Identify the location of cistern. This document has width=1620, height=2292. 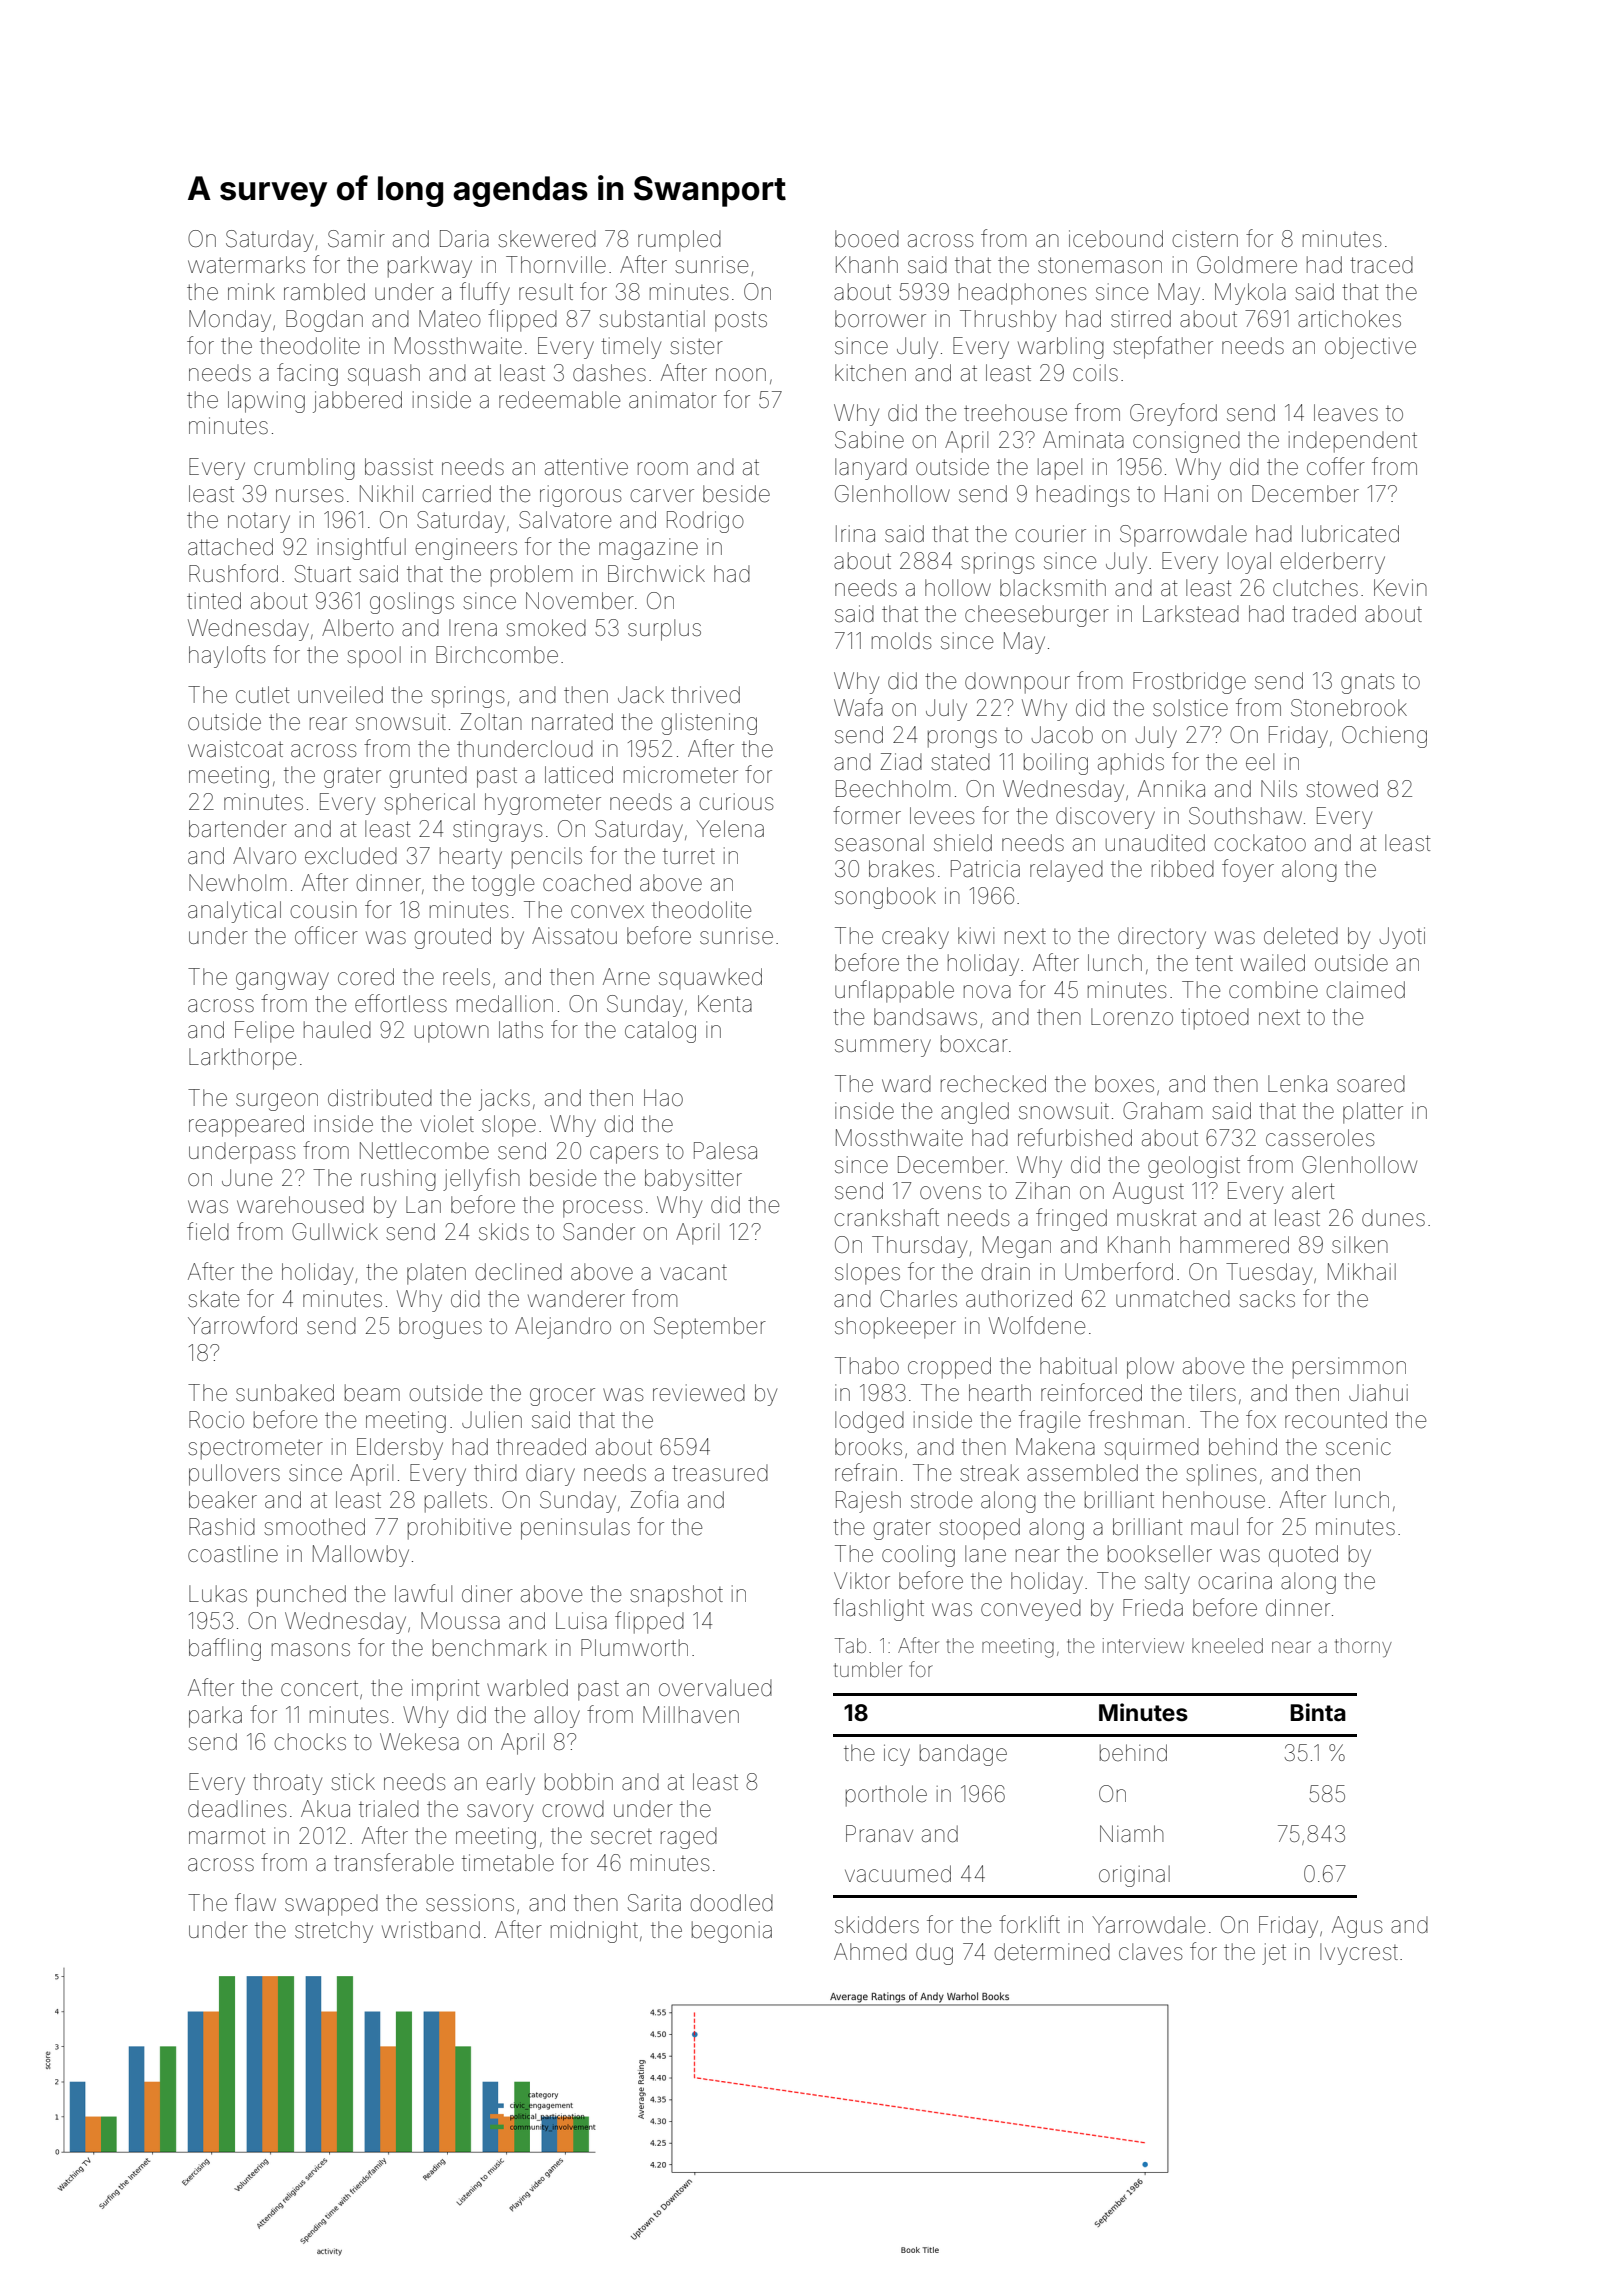
(1205, 239).
